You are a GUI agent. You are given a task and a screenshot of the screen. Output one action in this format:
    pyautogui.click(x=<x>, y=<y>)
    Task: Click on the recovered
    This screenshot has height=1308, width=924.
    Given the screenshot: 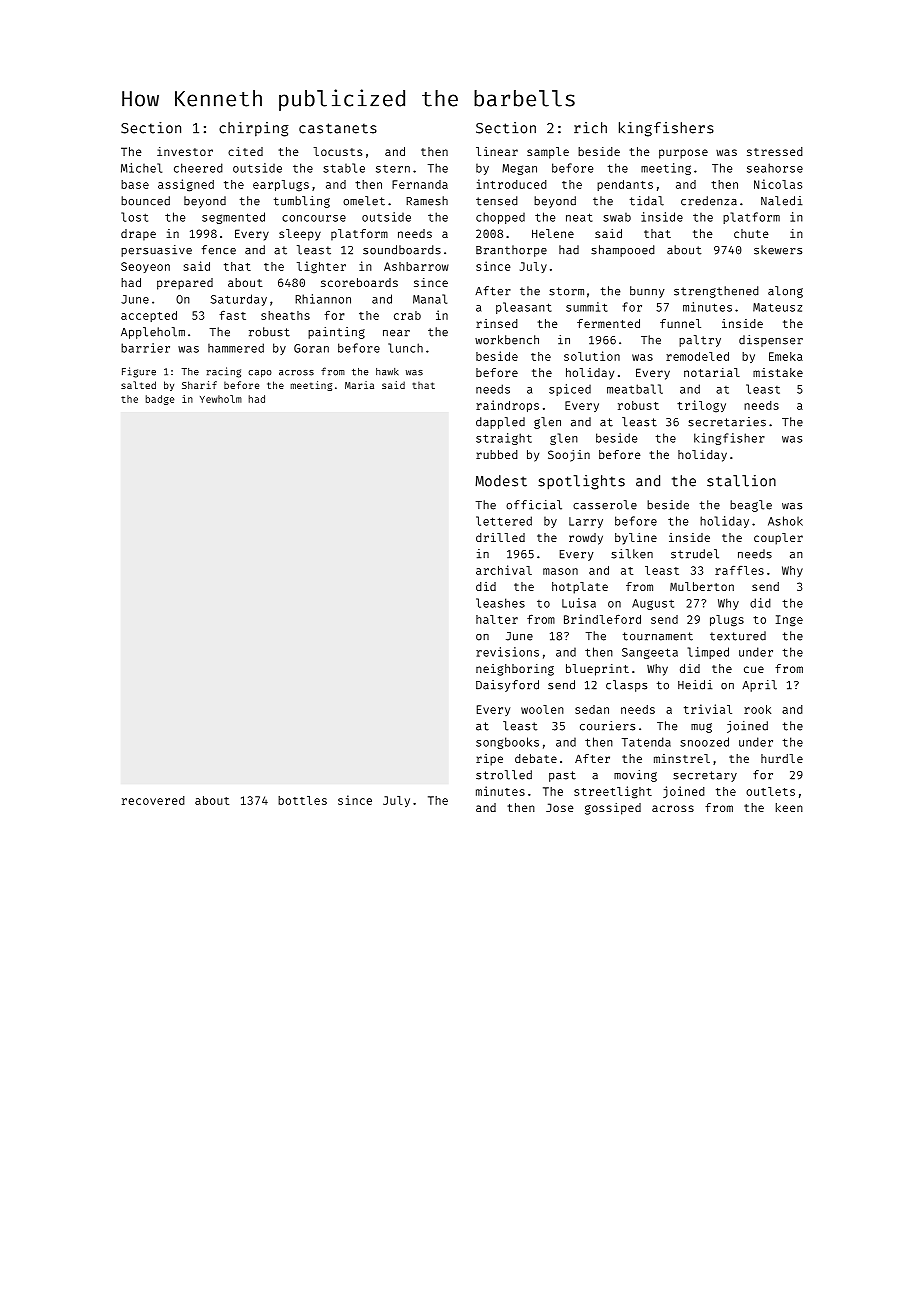 What is the action you would take?
    pyautogui.click(x=153, y=800)
